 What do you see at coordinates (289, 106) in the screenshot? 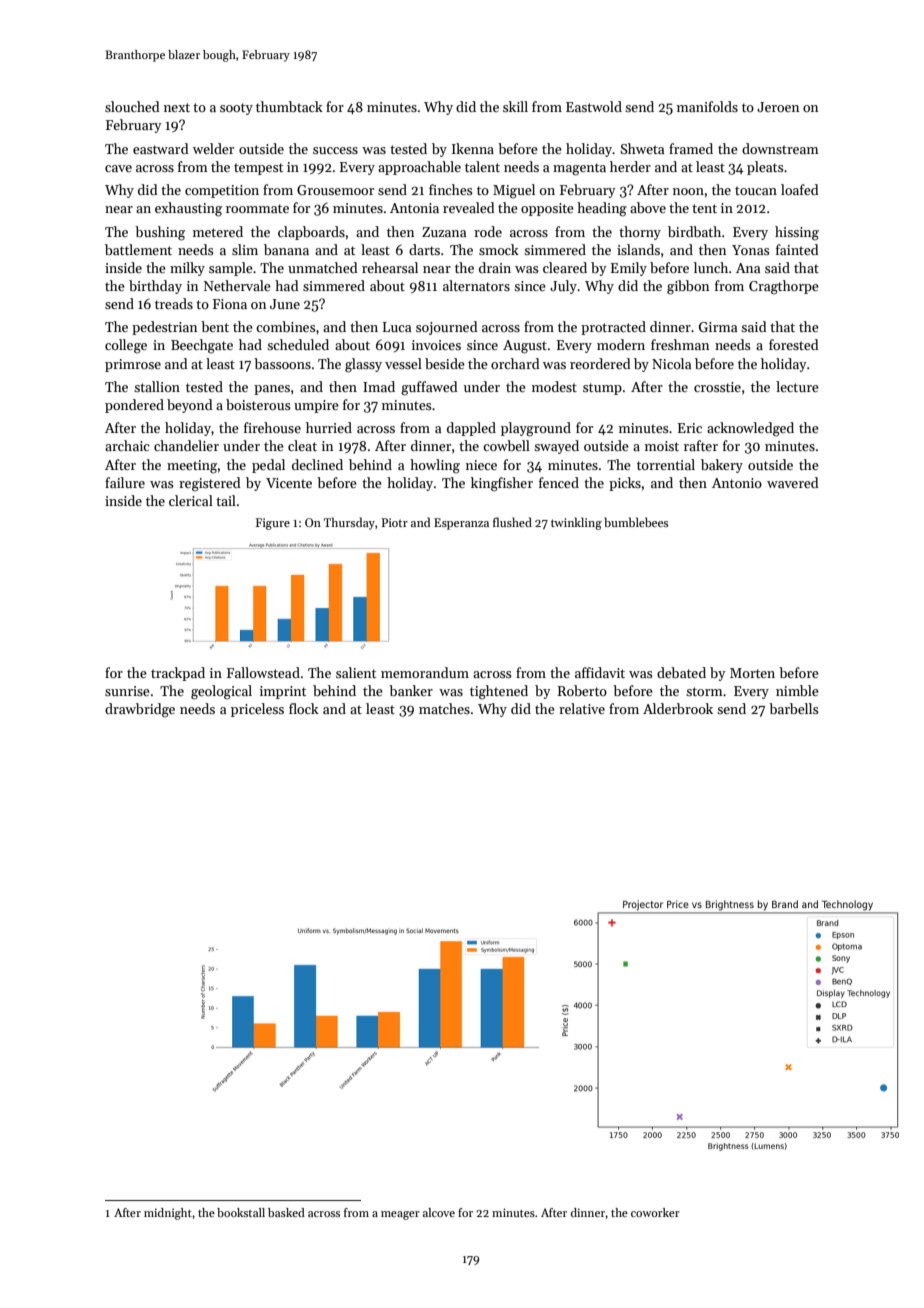
I see `thumbtack` at bounding box center [289, 106].
